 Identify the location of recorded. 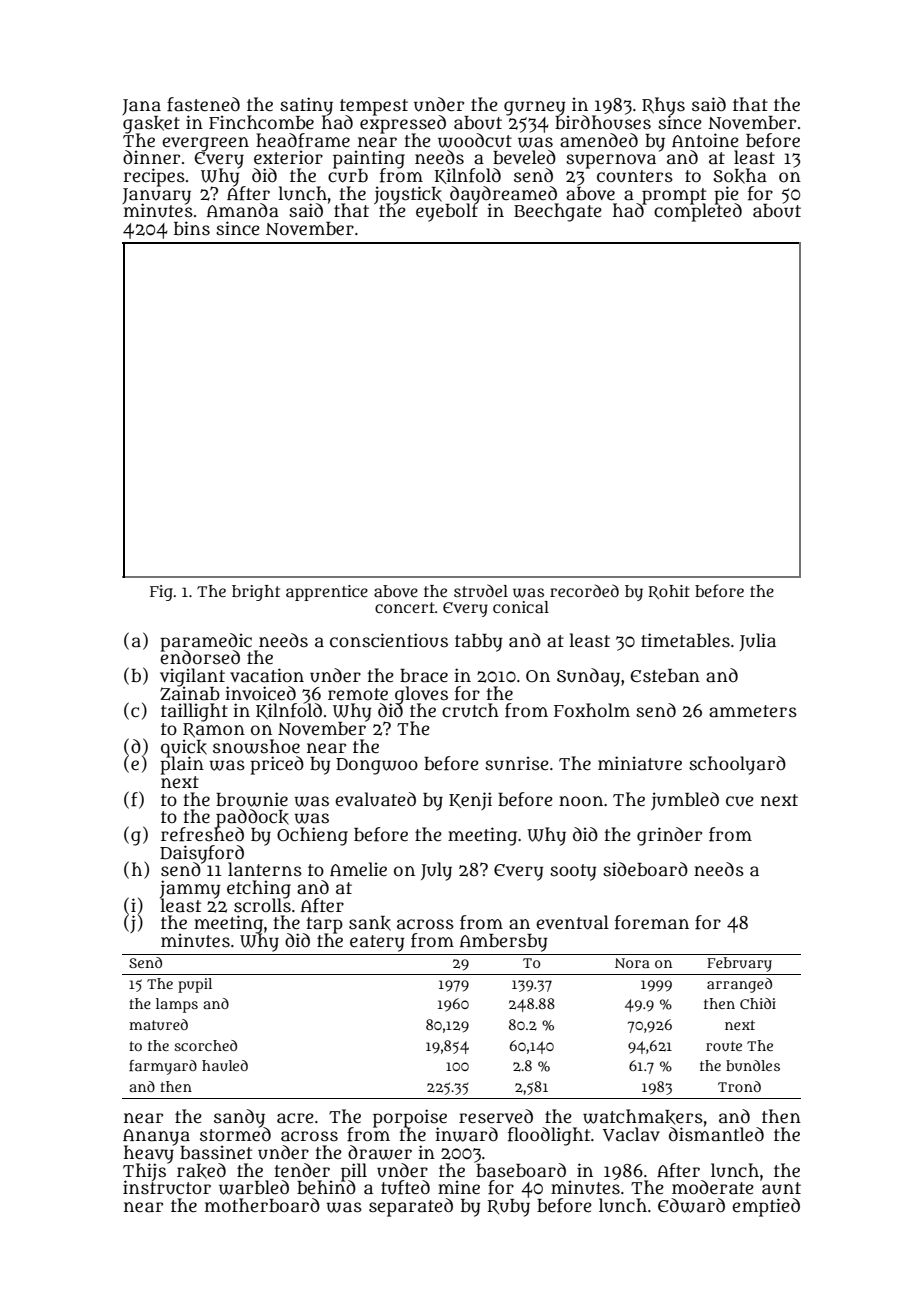
(584, 590).
